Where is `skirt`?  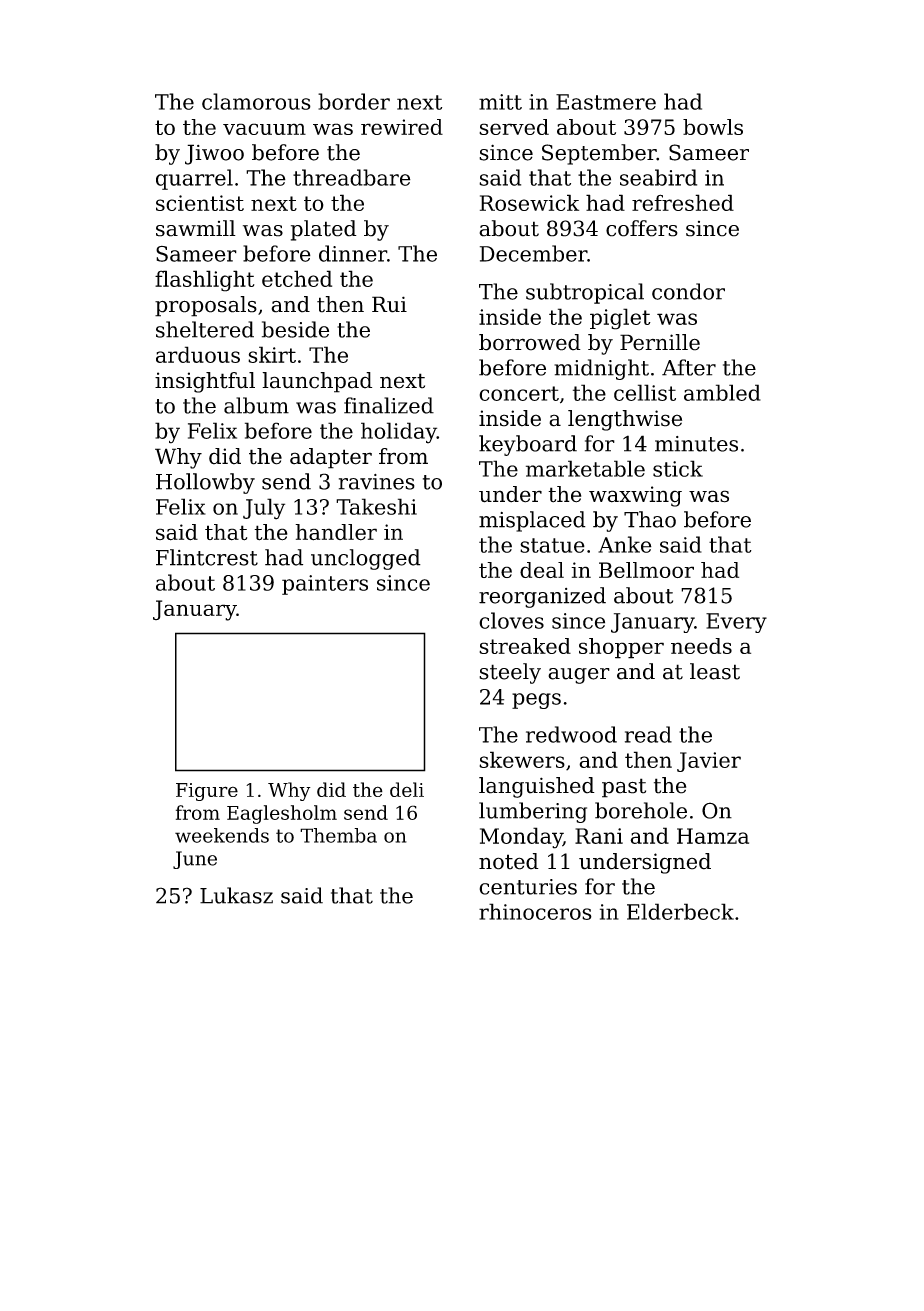 skirt is located at coordinates (272, 354).
